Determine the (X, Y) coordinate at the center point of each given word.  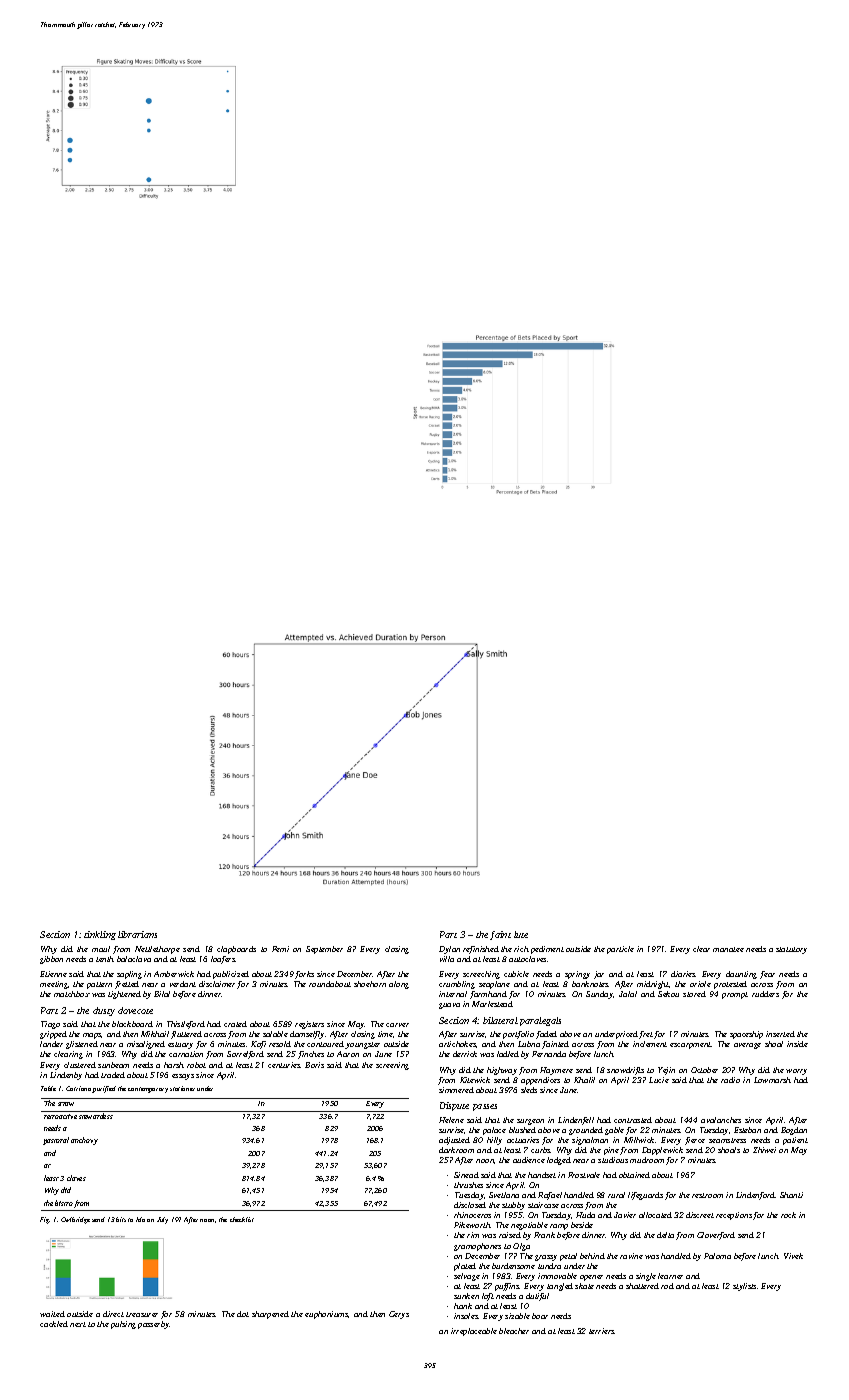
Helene (451, 1120)
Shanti (791, 1195)
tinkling (100, 935)
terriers (602, 1331)
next (78, 1324)
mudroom (647, 1160)
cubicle (516, 974)
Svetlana (504, 1195)
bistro (64, 1203)
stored (694, 994)
